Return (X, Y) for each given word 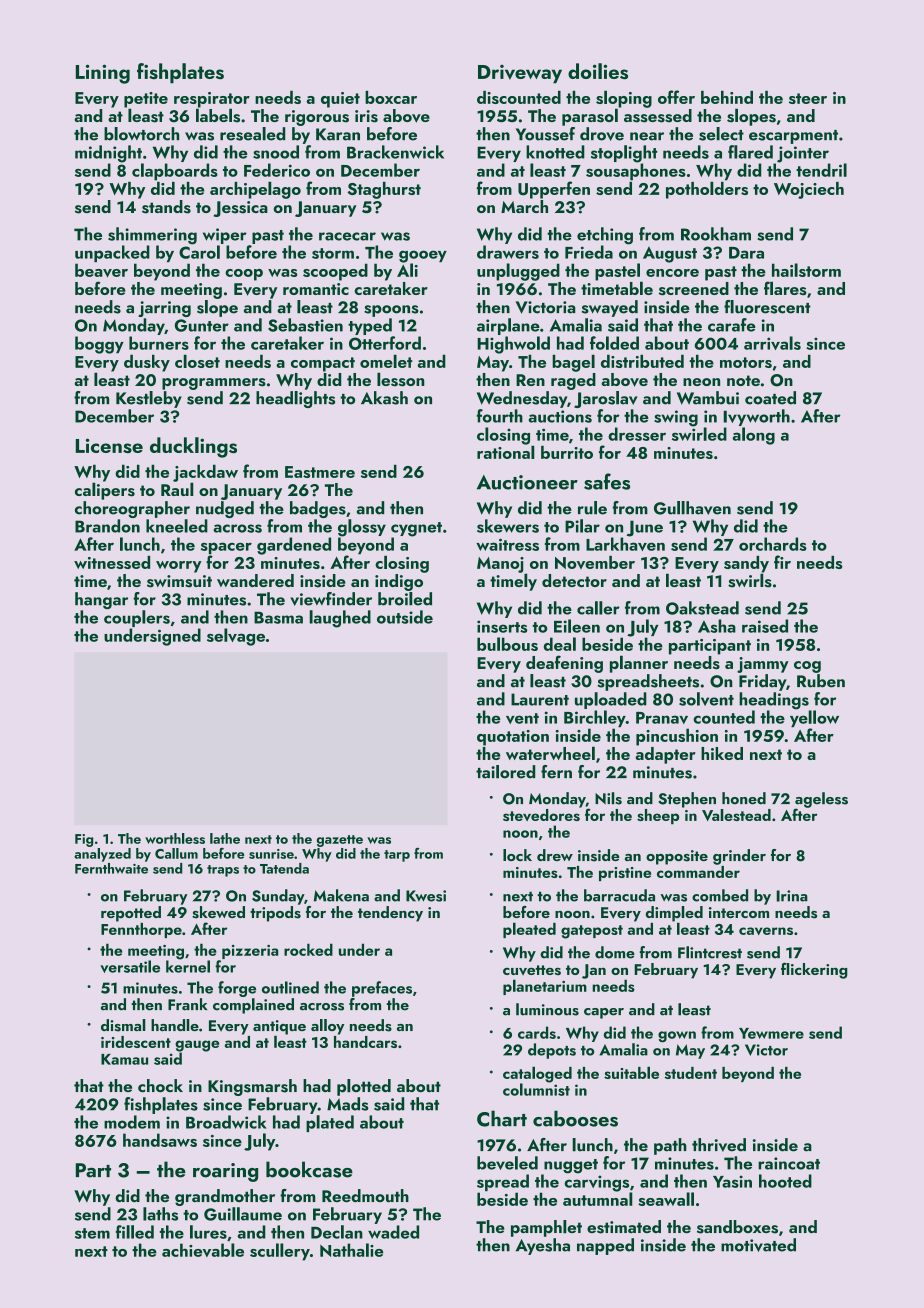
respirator (212, 100)
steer (808, 98)
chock (160, 1085)
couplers (137, 618)
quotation (513, 738)
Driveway (520, 74)
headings (774, 701)
